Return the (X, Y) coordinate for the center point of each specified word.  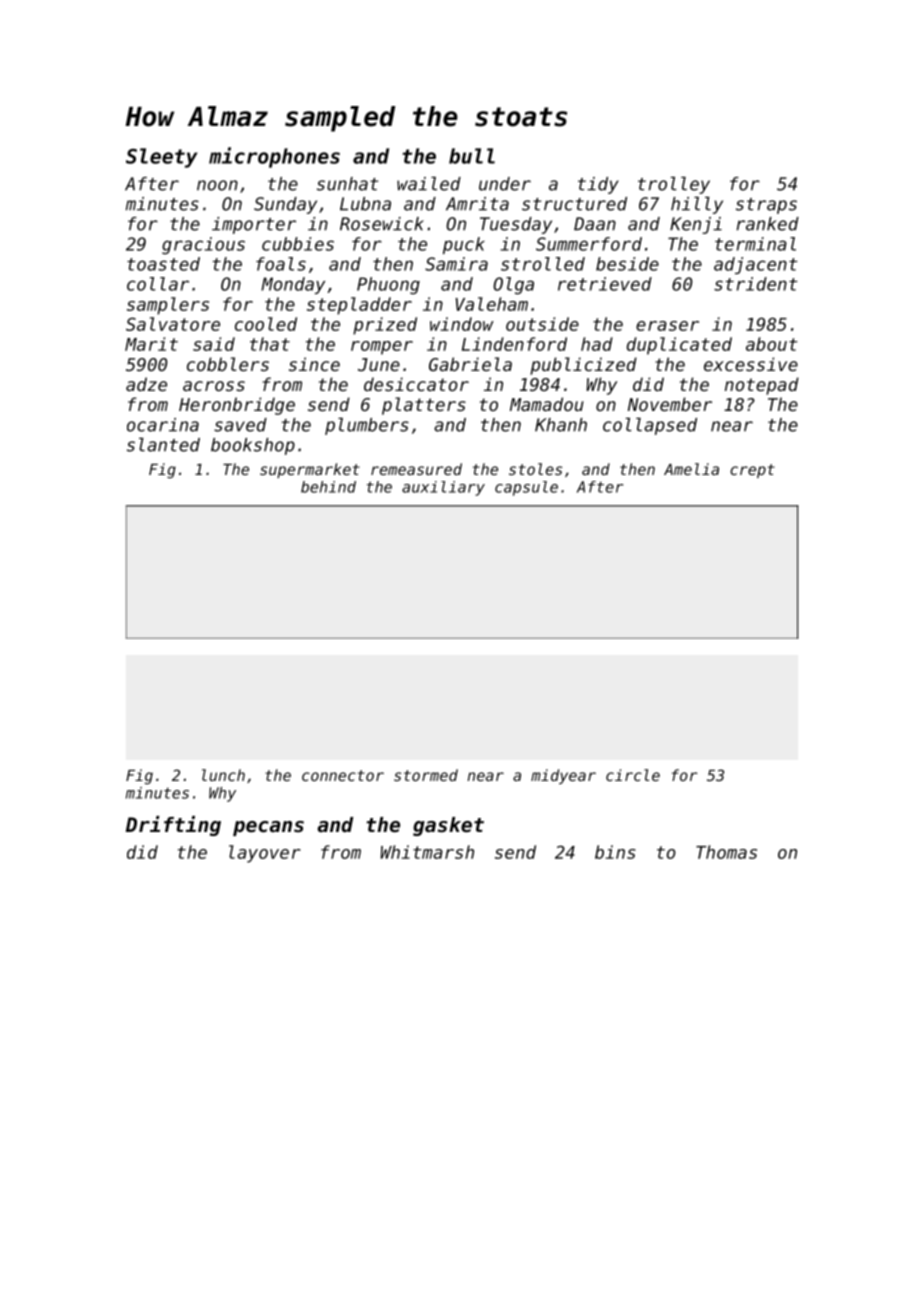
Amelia (691, 469)
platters (424, 406)
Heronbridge (237, 406)
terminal (755, 244)
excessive (751, 364)
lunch (223, 775)
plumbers (367, 426)
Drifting (173, 826)
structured (574, 204)
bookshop (253, 446)
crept (752, 471)
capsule (526, 488)
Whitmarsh (427, 852)
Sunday (285, 205)
